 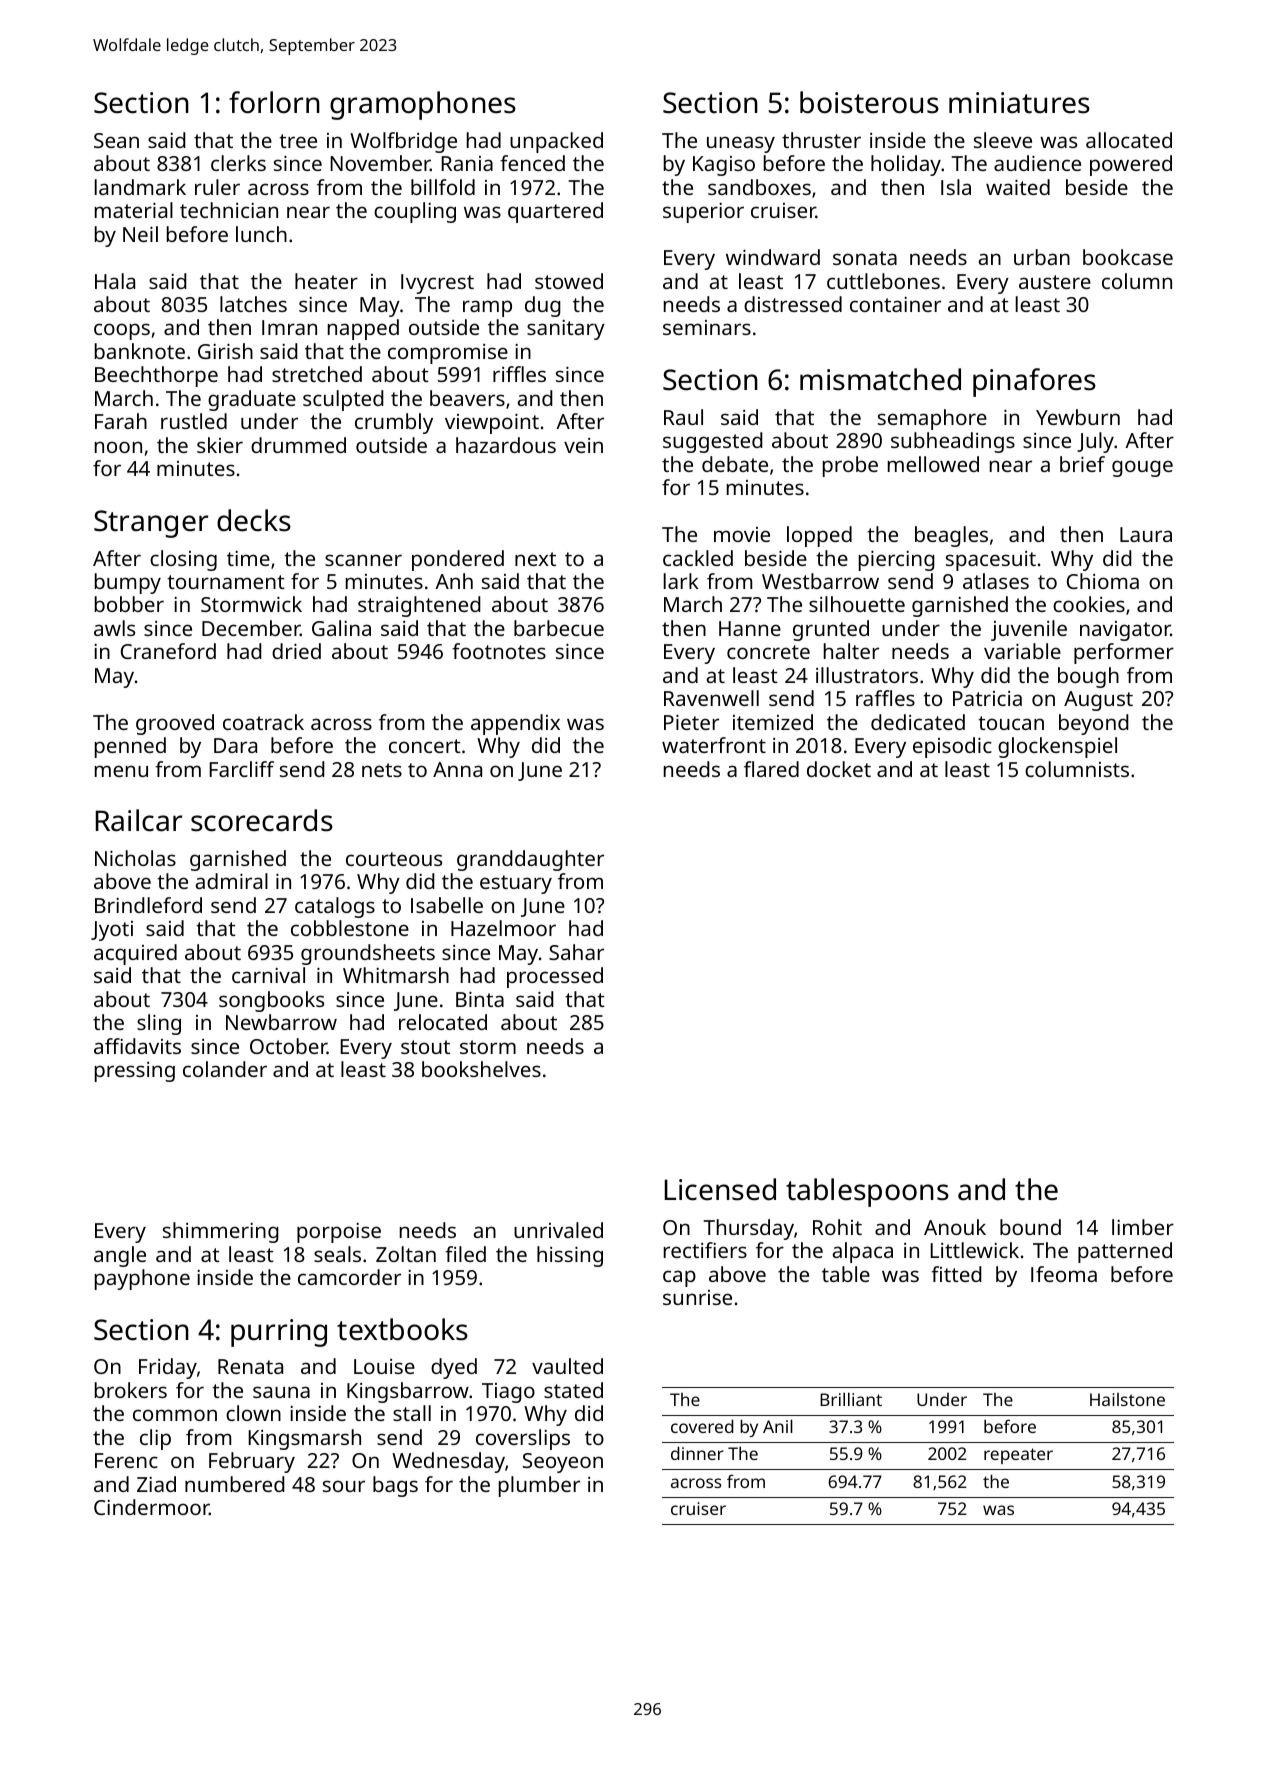 What do you see at coordinates (499, 651) in the document?
I see `footnotes` at bounding box center [499, 651].
